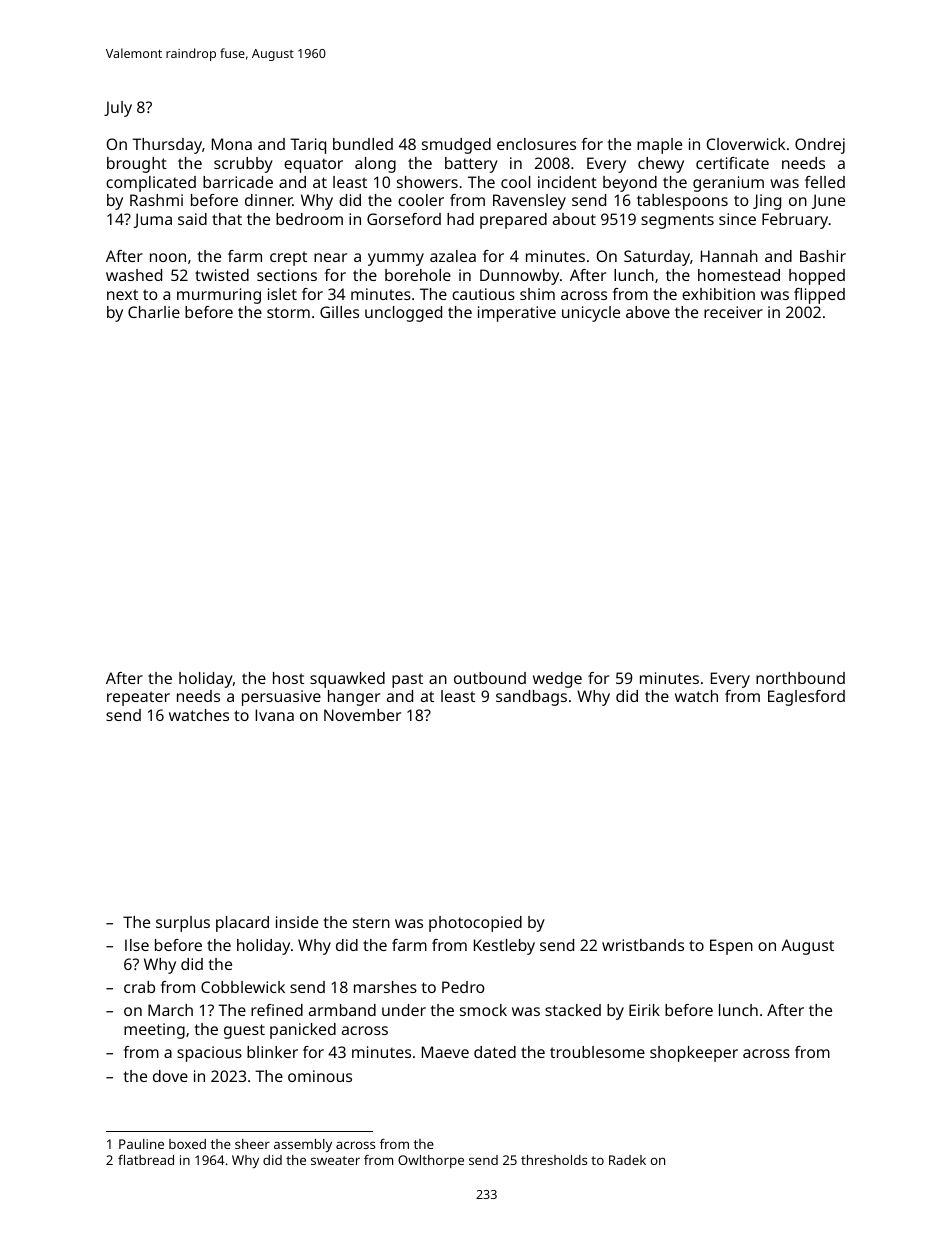  Describe the element at coordinates (573, 1010) in the screenshot. I see `stacked` at that location.
